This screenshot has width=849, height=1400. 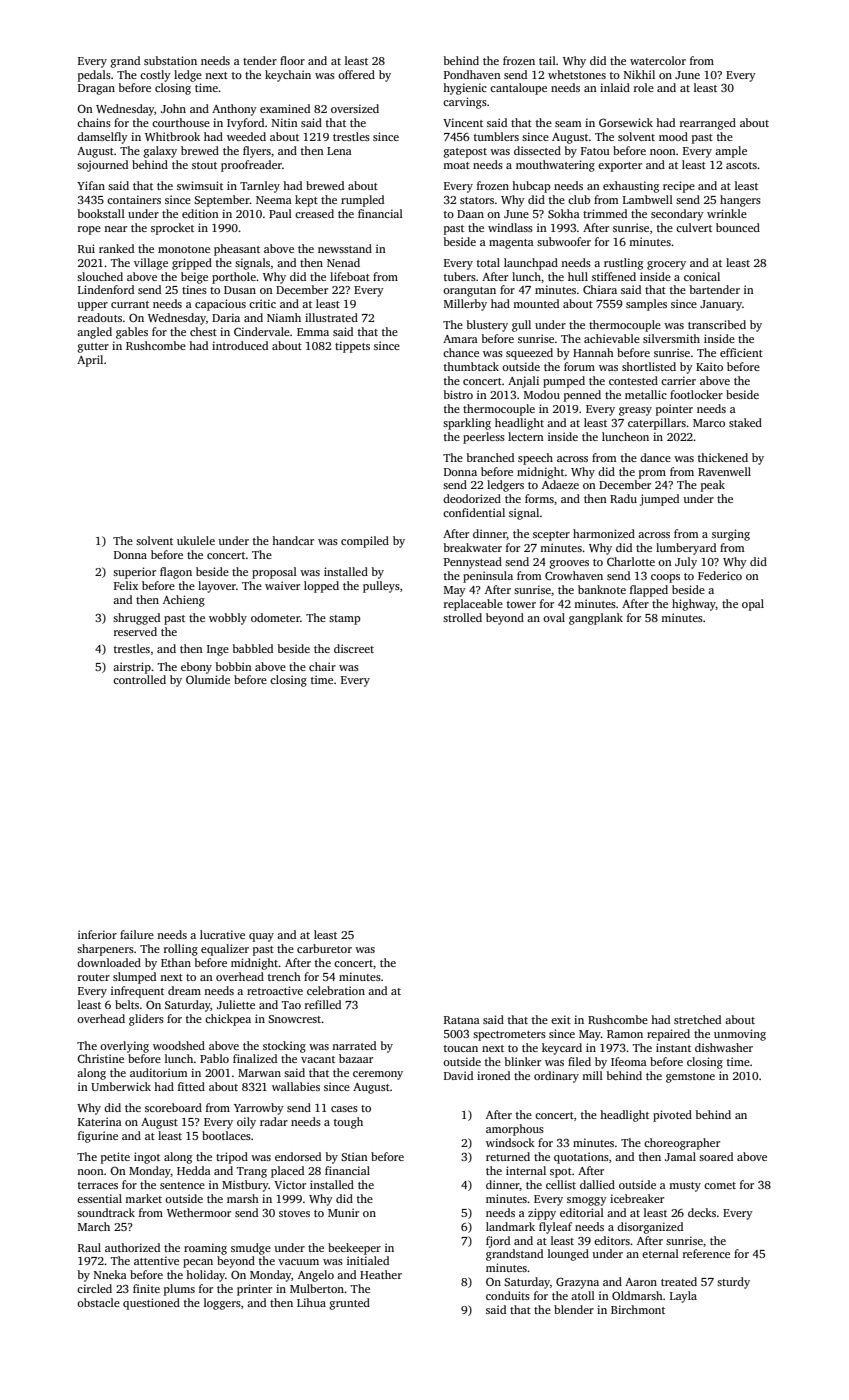 What do you see at coordinates (731, 535) in the screenshot?
I see `surging` at bounding box center [731, 535].
